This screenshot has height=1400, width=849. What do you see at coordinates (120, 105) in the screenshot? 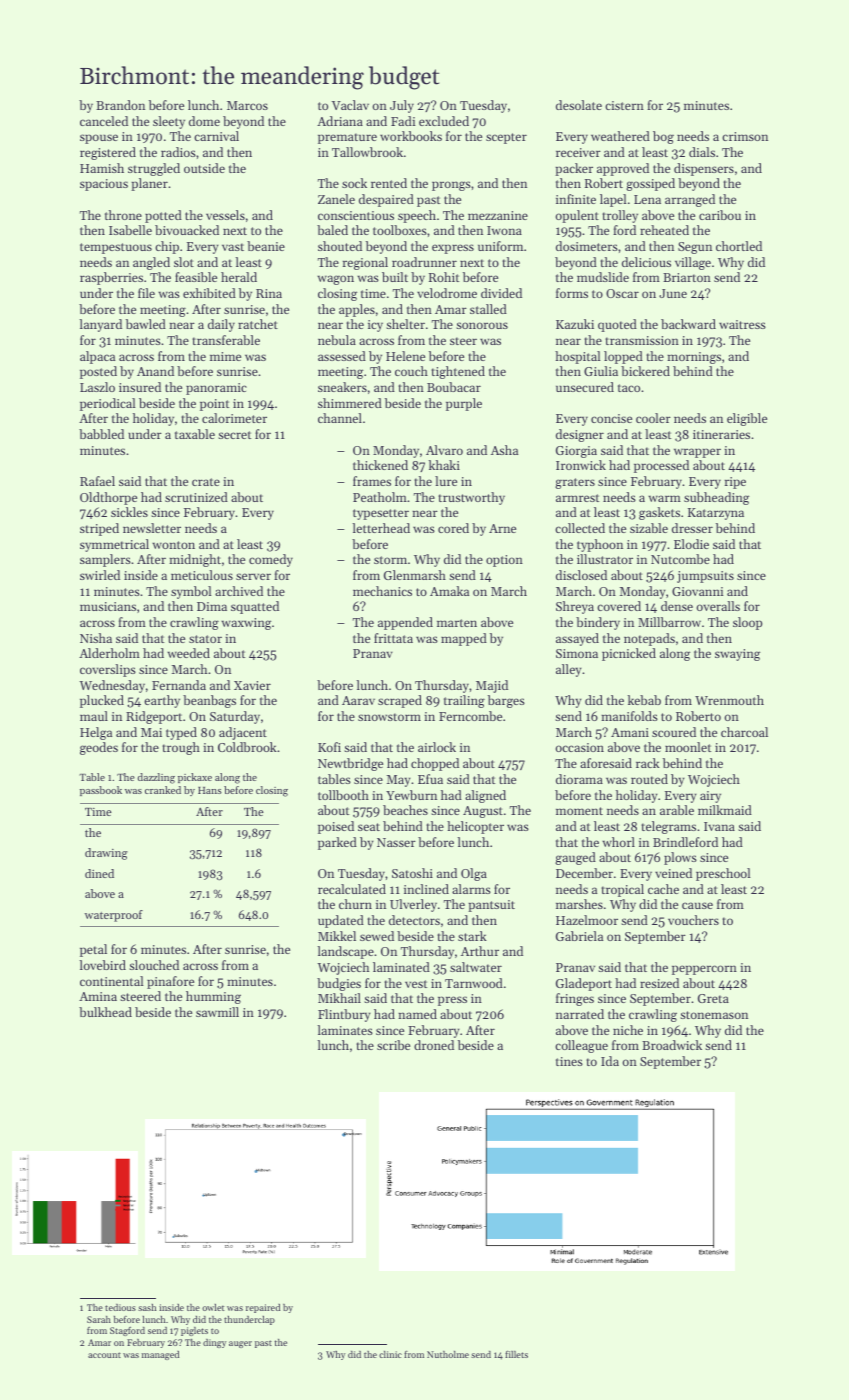
I see `Brandon` at bounding box center [120, 105].
